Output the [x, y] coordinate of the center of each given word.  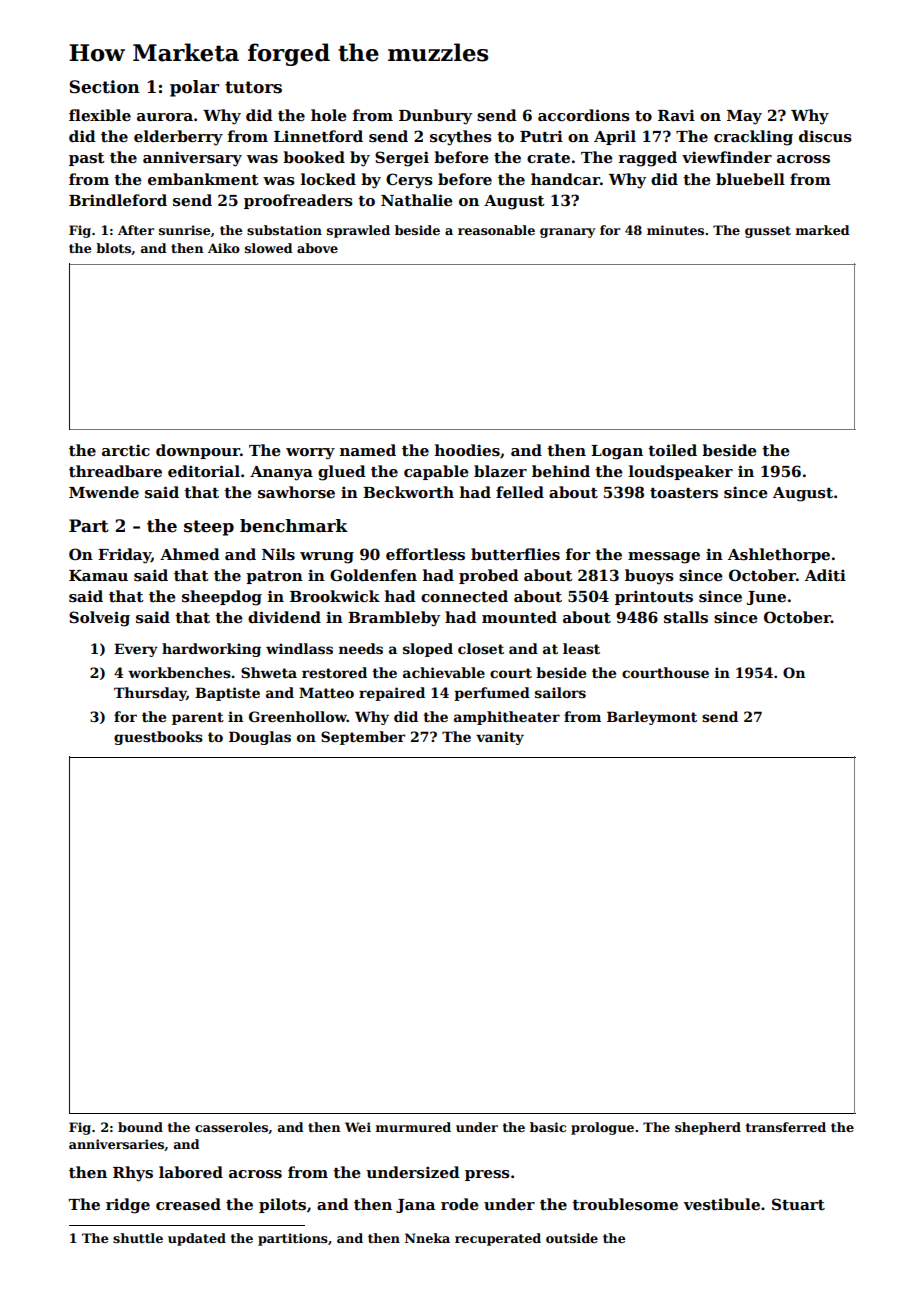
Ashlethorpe [779, 555]
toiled [672, 450]
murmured [413, 1127]
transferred [786, 1127]
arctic [126, 450]
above [317, 248]
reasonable [496, 230]
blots [113, 248]
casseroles [231, 1127]
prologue [602, 1128]
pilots [282, 1205]
